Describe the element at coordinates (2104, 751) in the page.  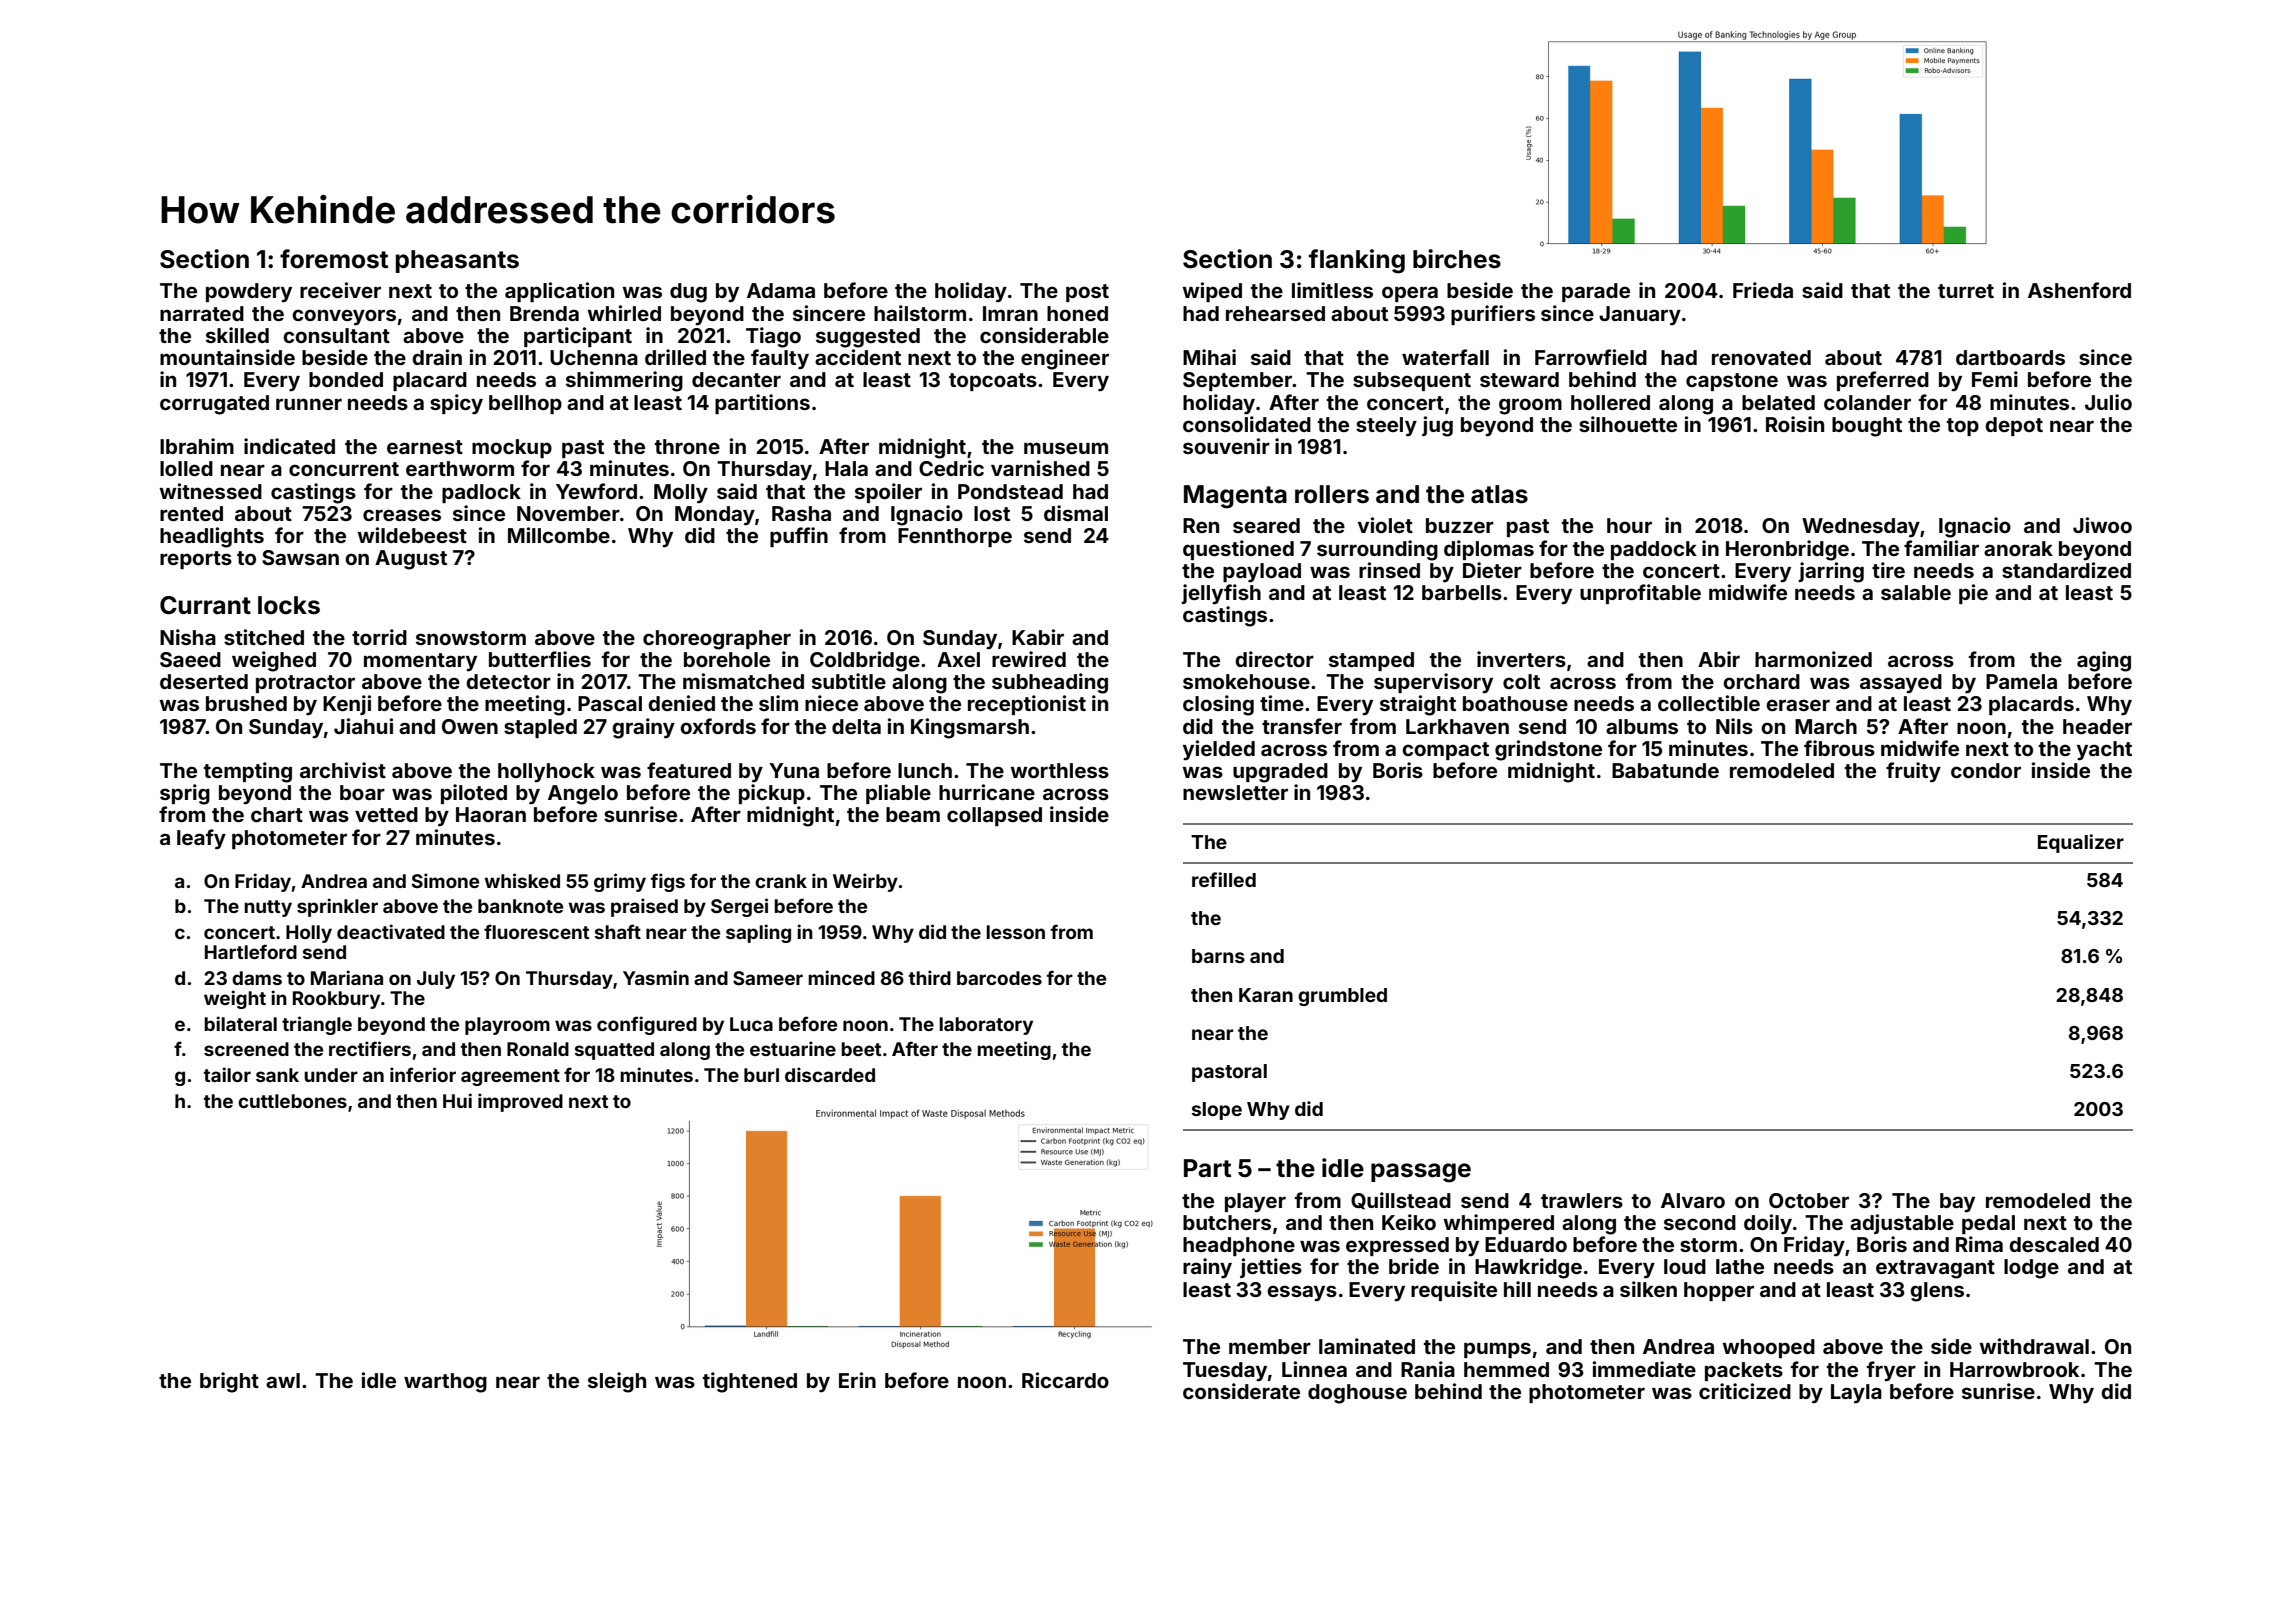
I see `yacht` at that location.
